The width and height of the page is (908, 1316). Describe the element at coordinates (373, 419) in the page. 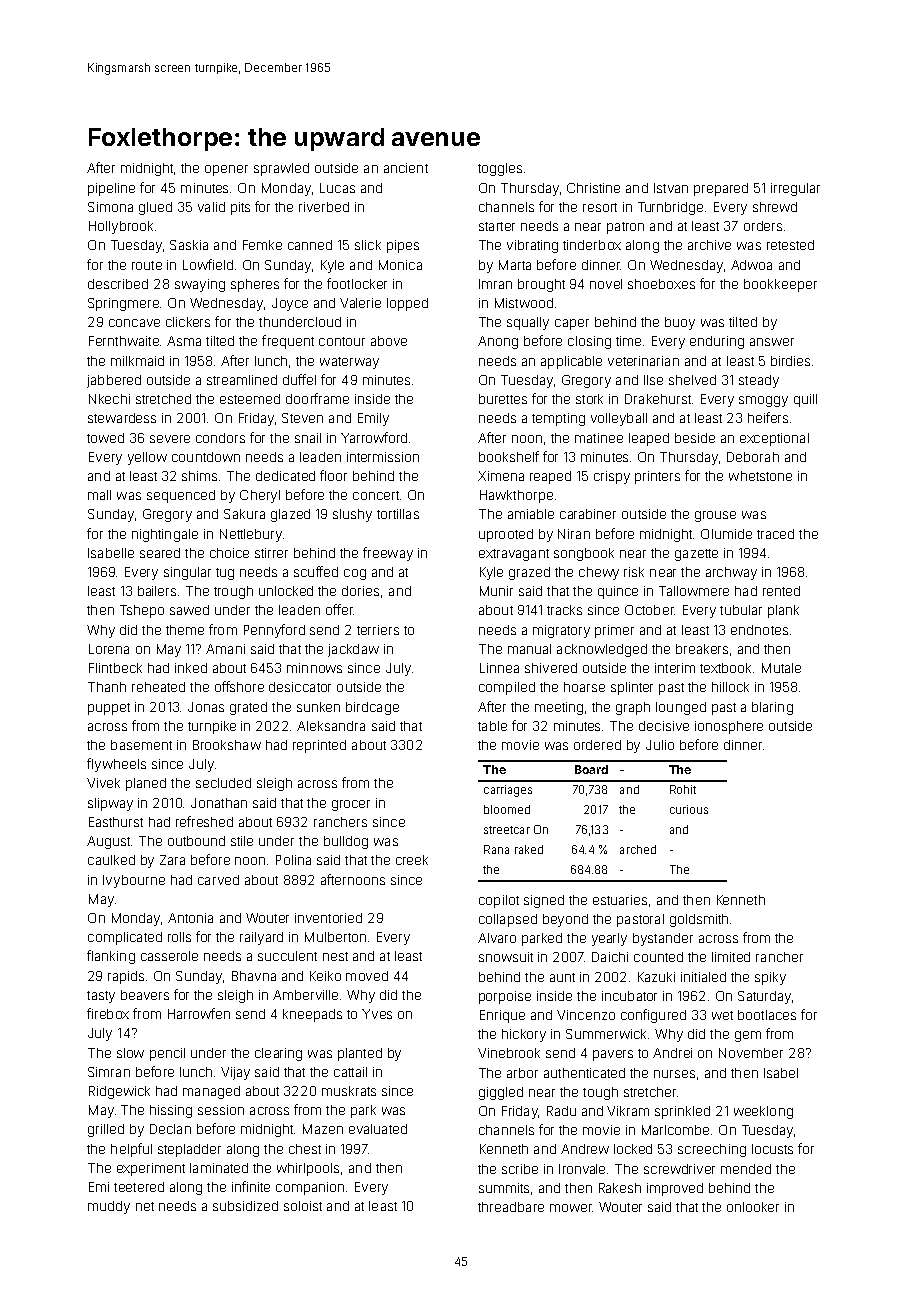

I see `Emily` at that location.
